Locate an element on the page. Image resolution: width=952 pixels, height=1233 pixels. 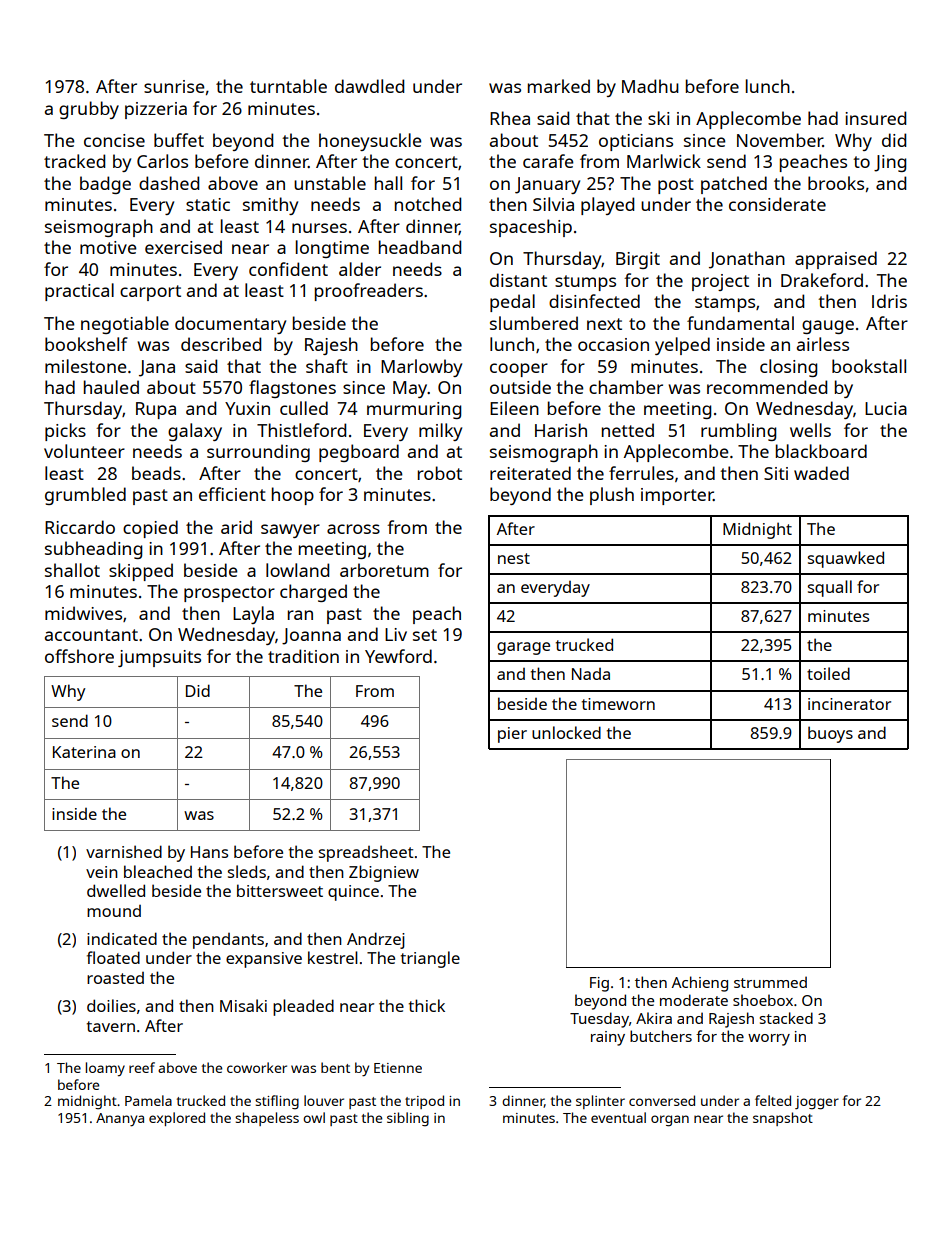
strummed is located at coordinates (770, 982).
